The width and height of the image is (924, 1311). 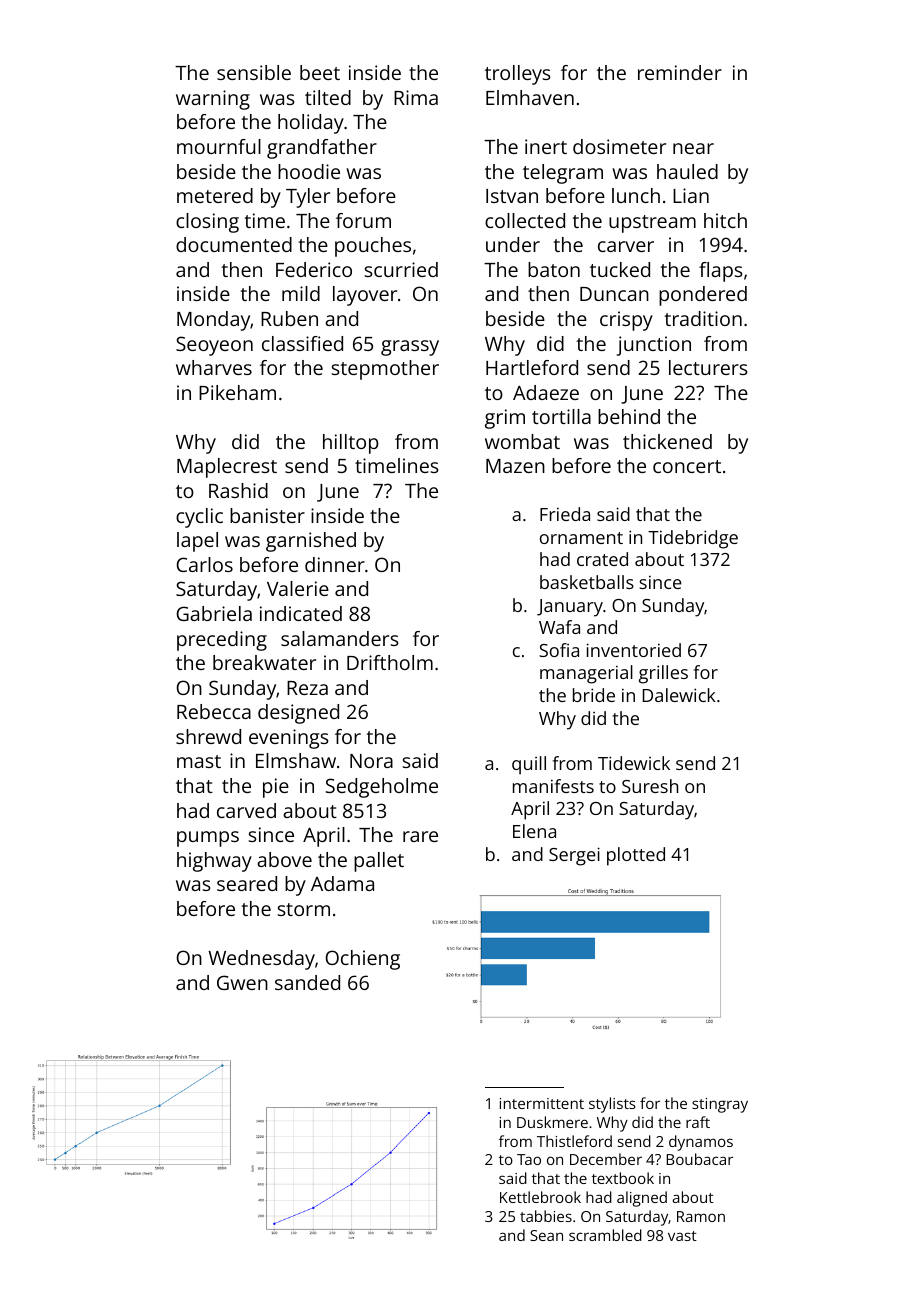 What do you see at coordinates (242, 982) in the image?
I see `Gwen` at bounding box center [242, 982].
